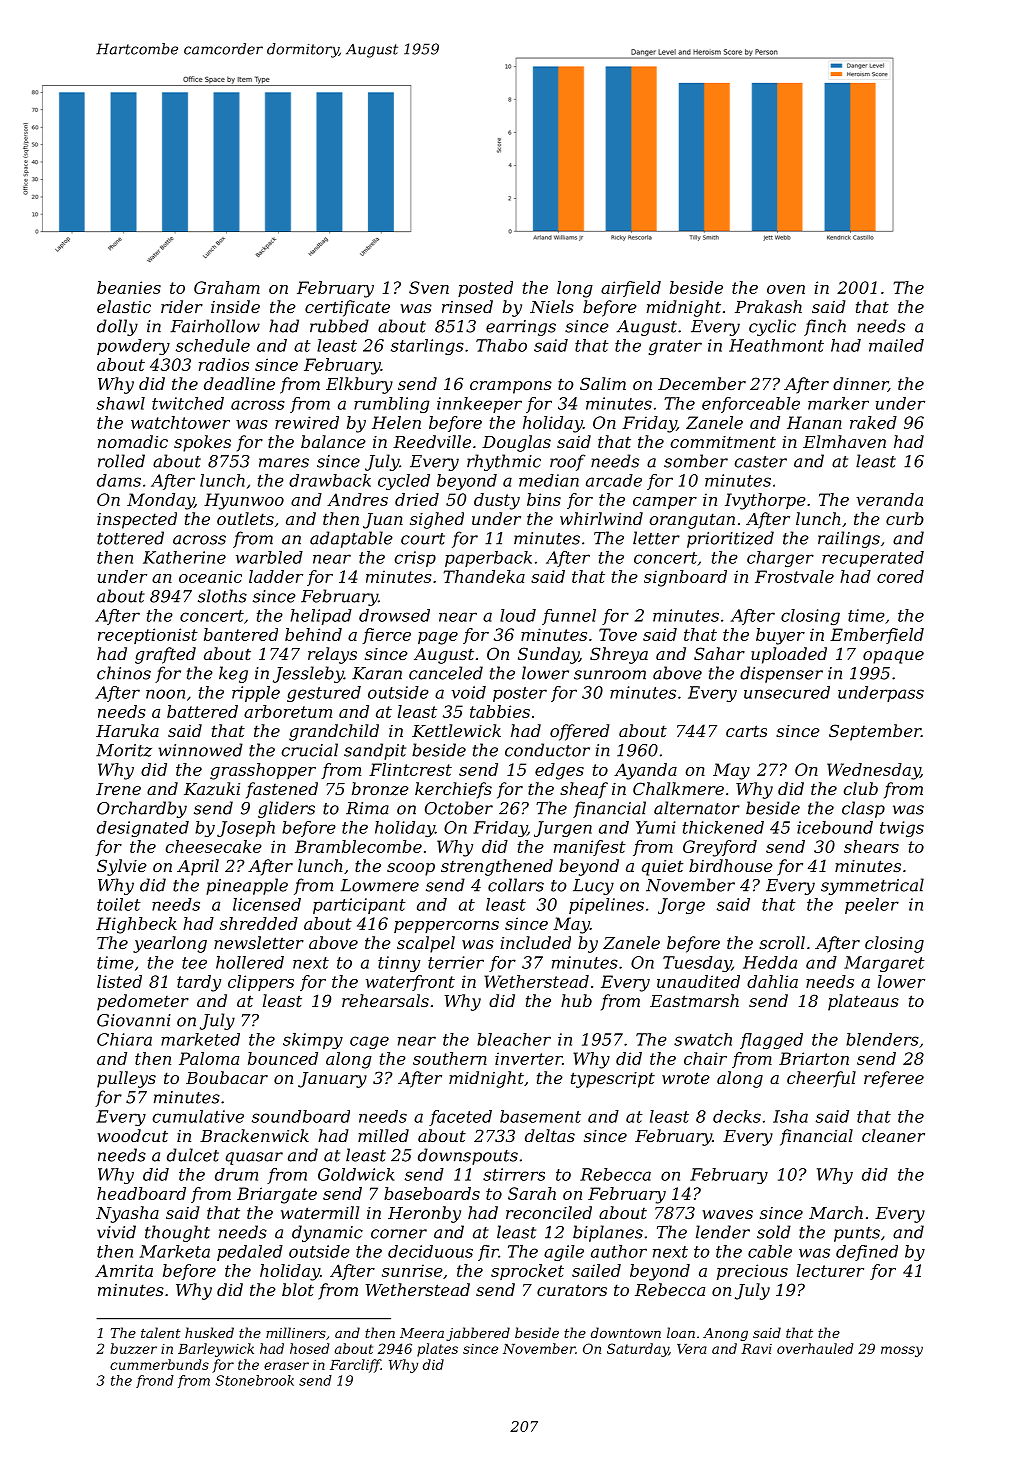 This screenshot has width=1021, height=1478. Describe the element at coordinates (528, 1058) in the screenshot. I see `inverter` at that location.
